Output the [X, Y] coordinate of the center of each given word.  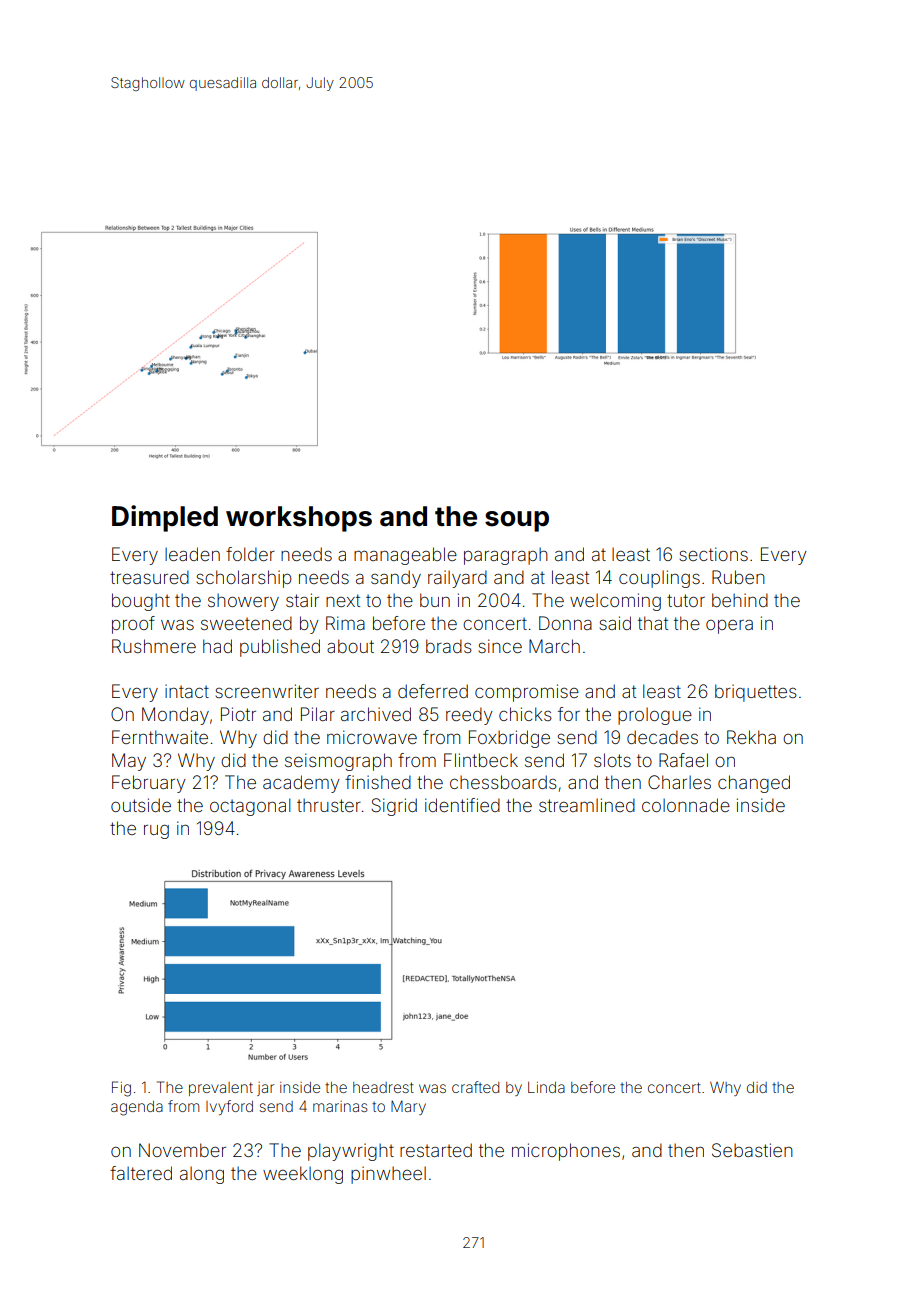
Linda [546, 1087]
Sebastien [752, 1150]
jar [265, 1089]
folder [250, 554]
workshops [299, 519]
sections [713, 554]
